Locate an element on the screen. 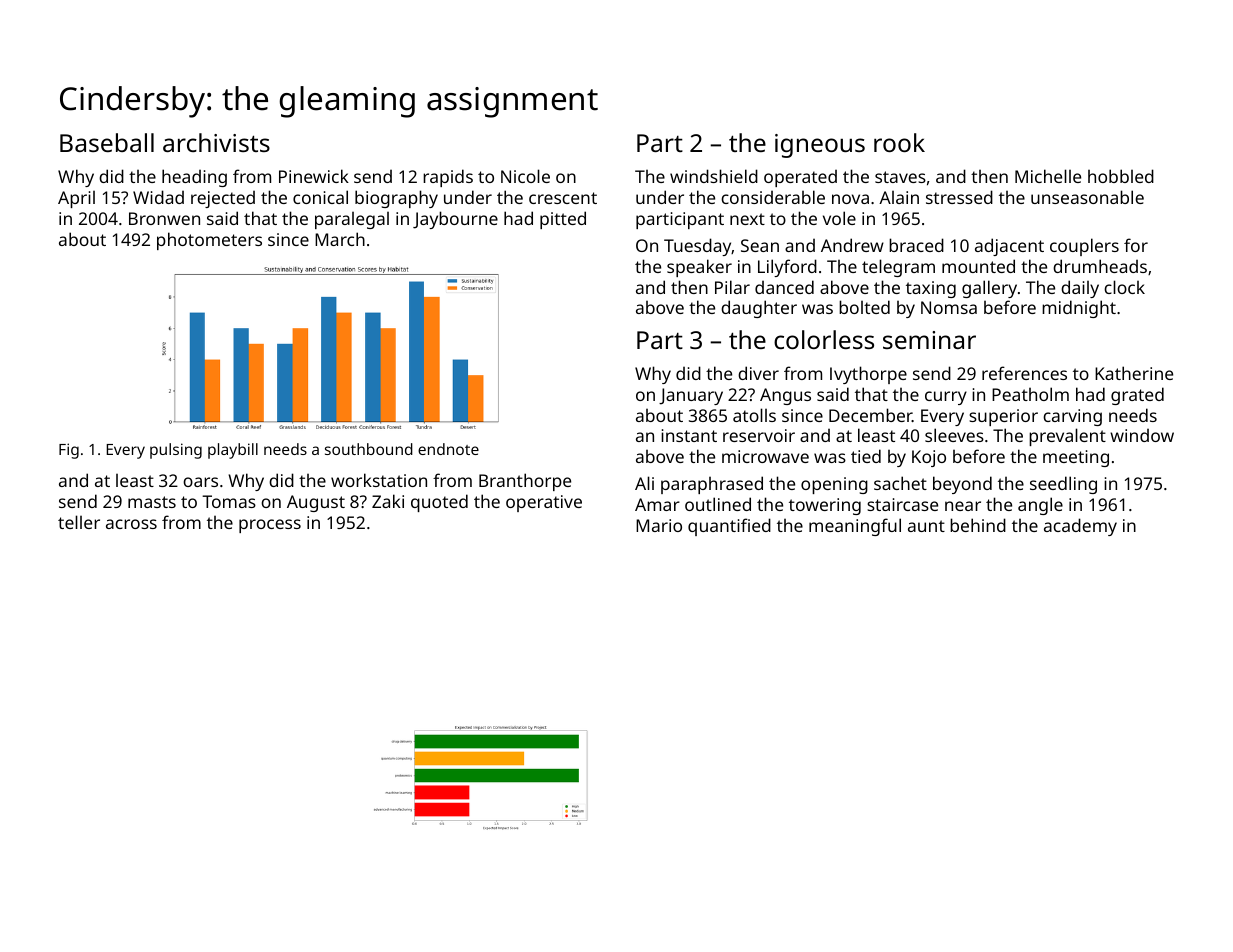 The height and width of the screenshot is (952, 1233). meeting is located at coordinates (1076, 458).
